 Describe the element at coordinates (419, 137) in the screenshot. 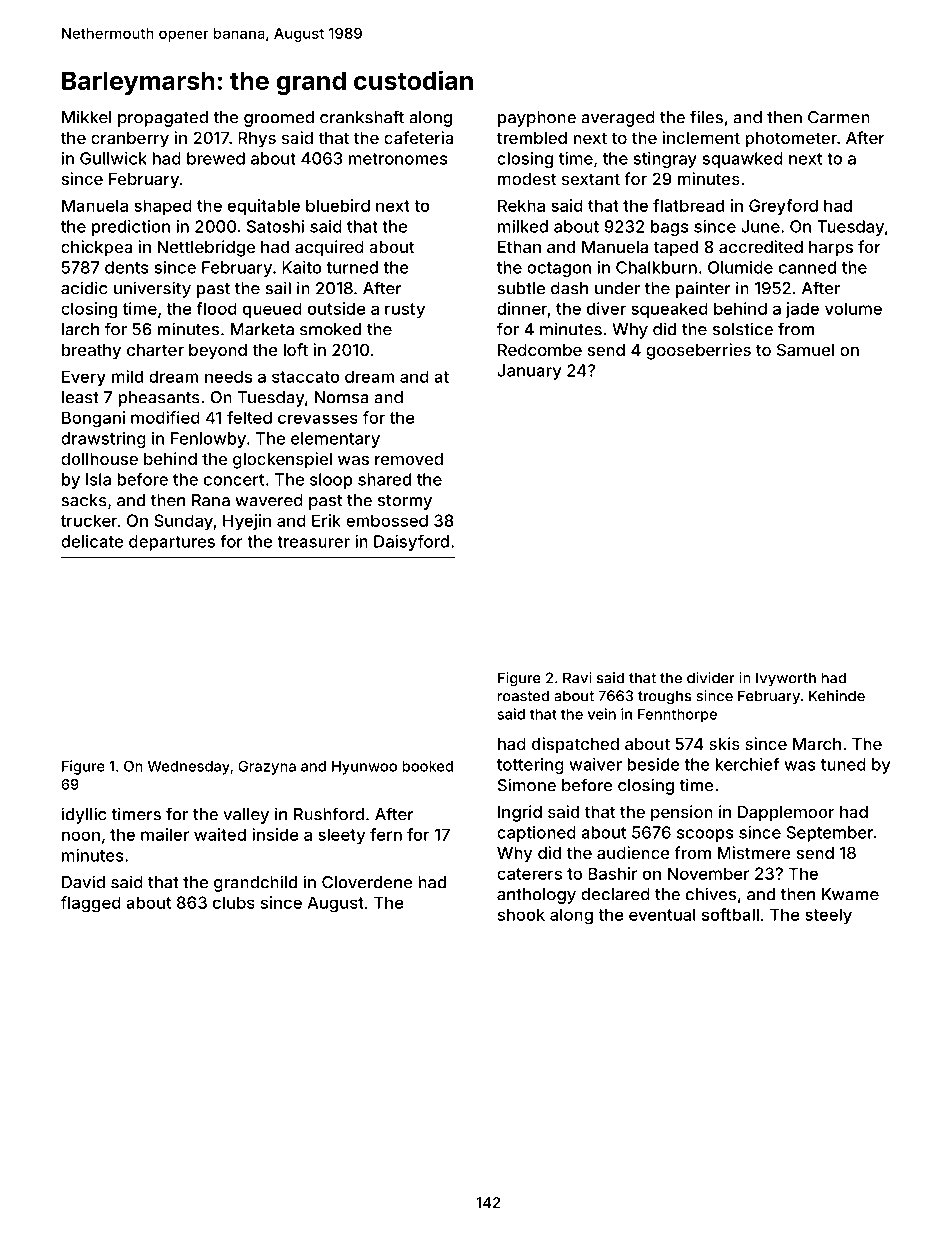

I see `cafeteria` at that location.
